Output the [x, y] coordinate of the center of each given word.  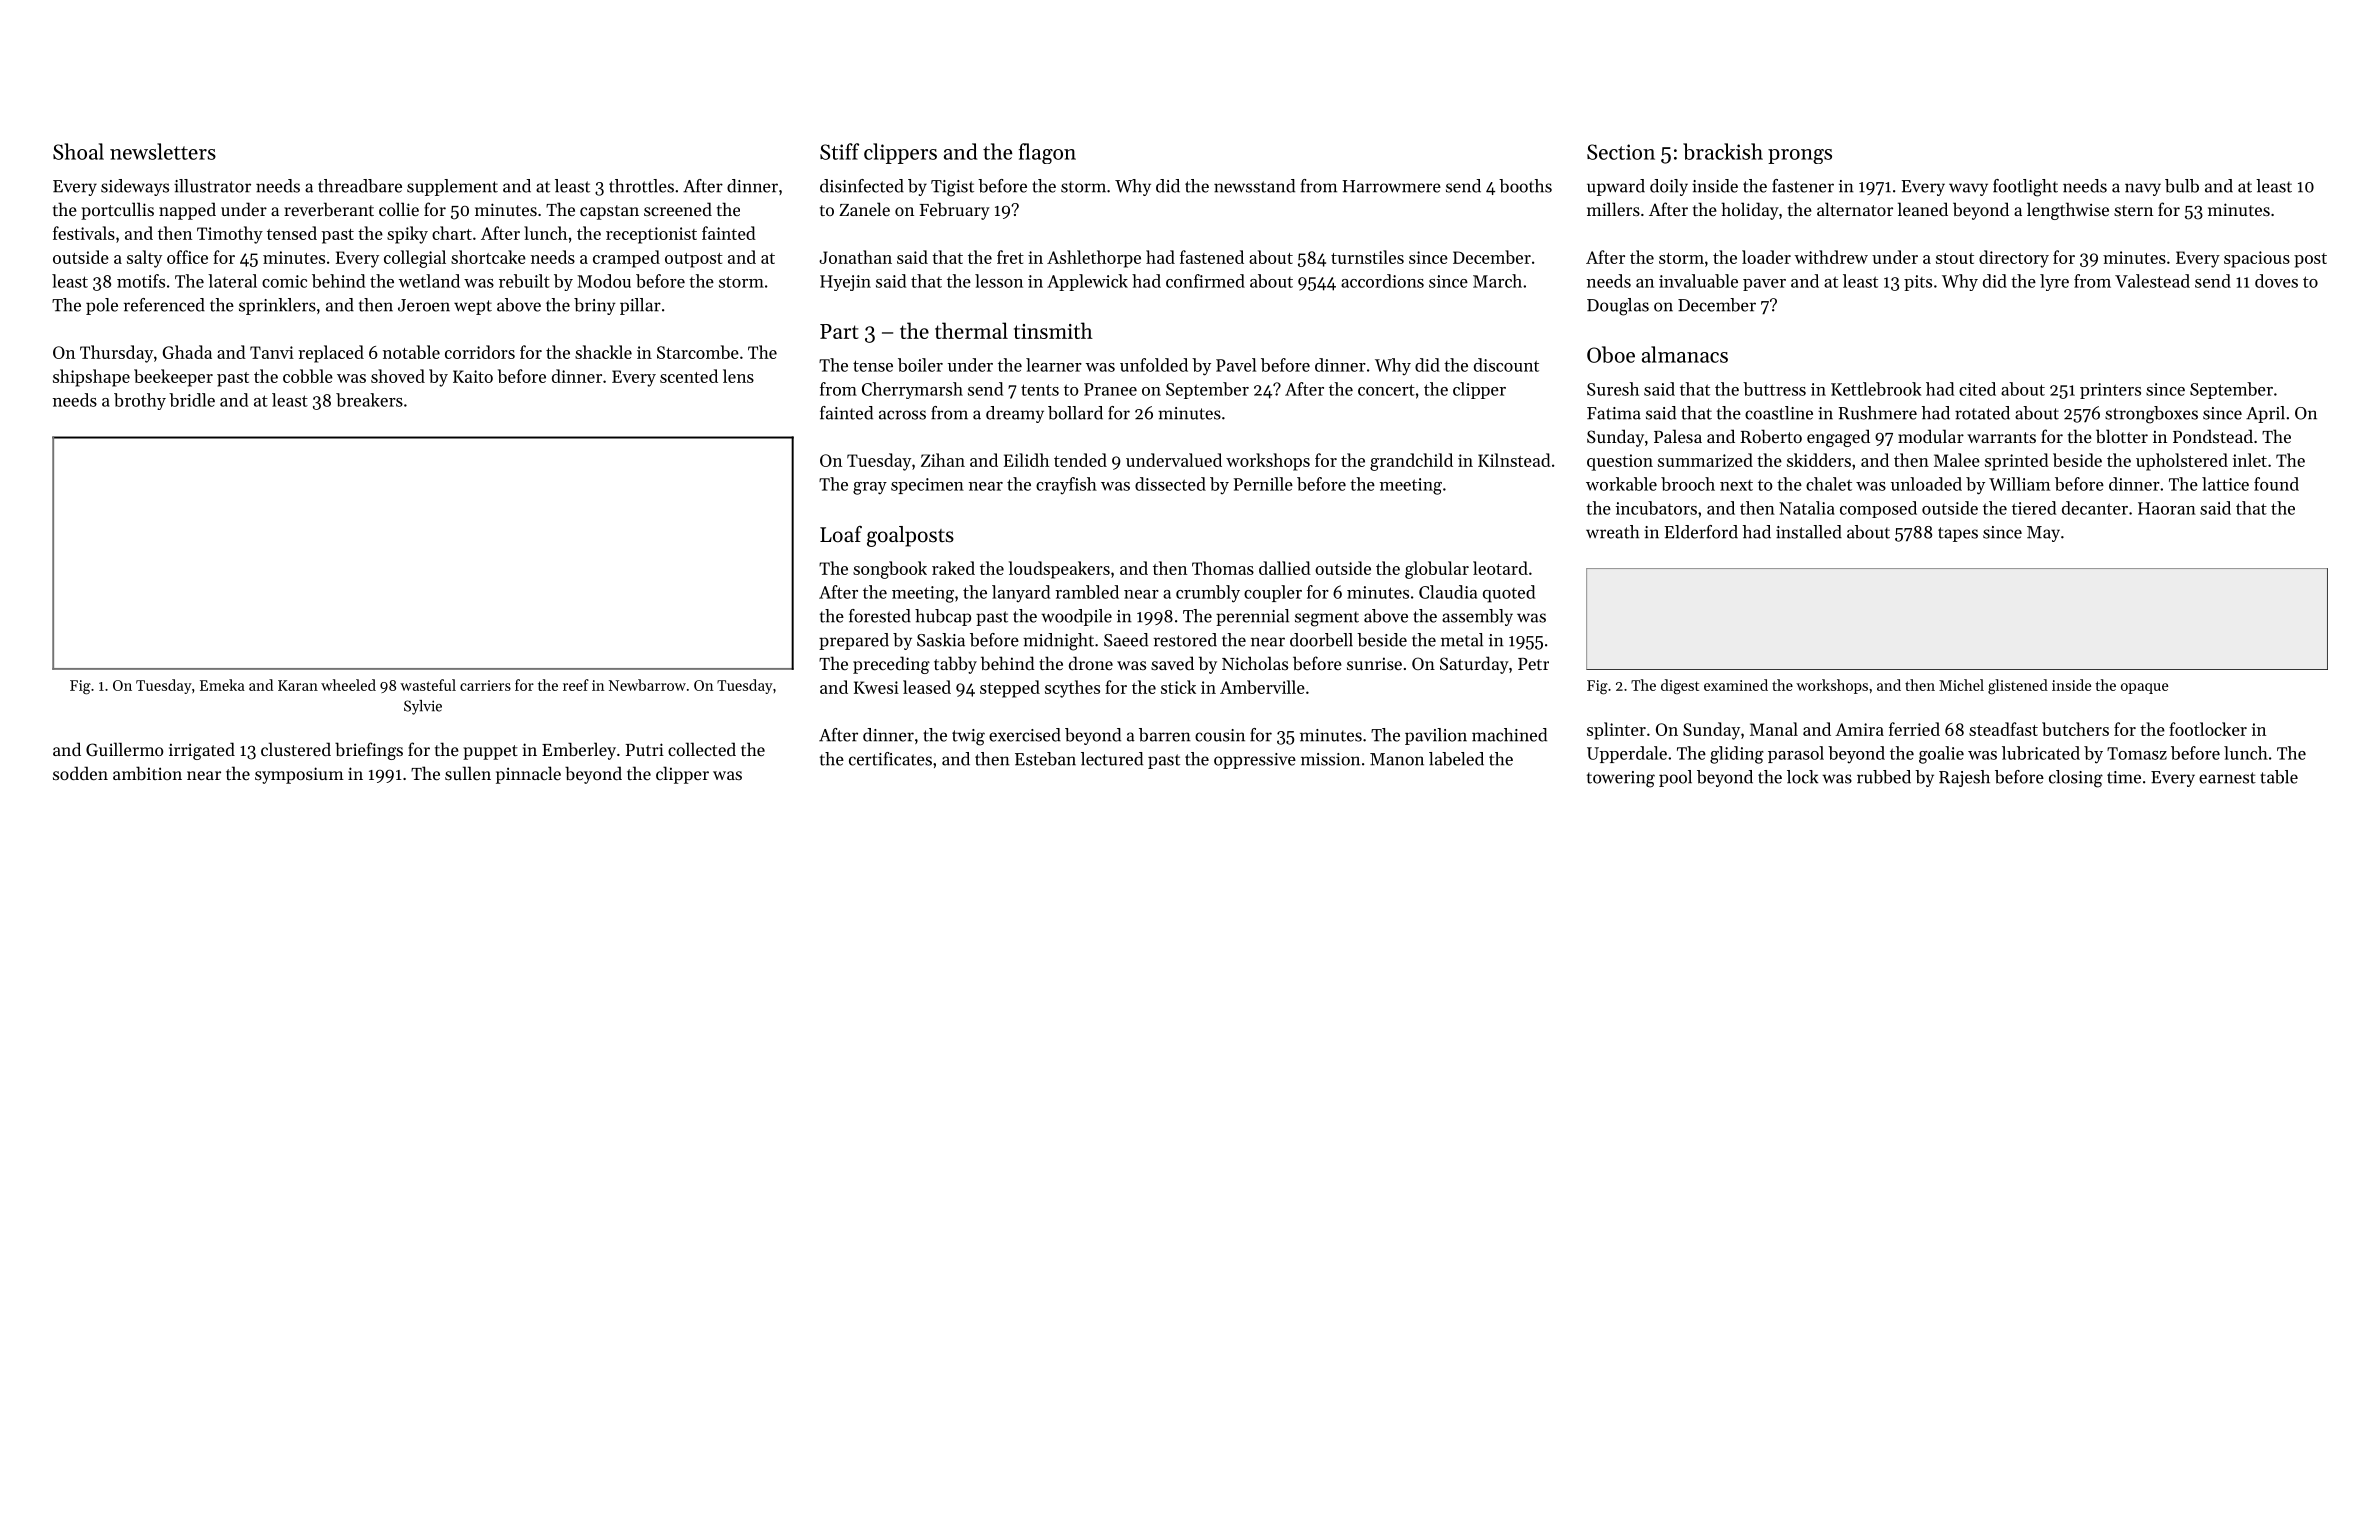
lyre [2054, 282]
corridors [480, 352]
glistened [2018, 687]
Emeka [222, 685]
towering [1621, 779]
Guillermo [124, 749]
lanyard [1021, 593]
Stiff [839, 151]
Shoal [78, 151]
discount [1506, 365]
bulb [2182, 186]
